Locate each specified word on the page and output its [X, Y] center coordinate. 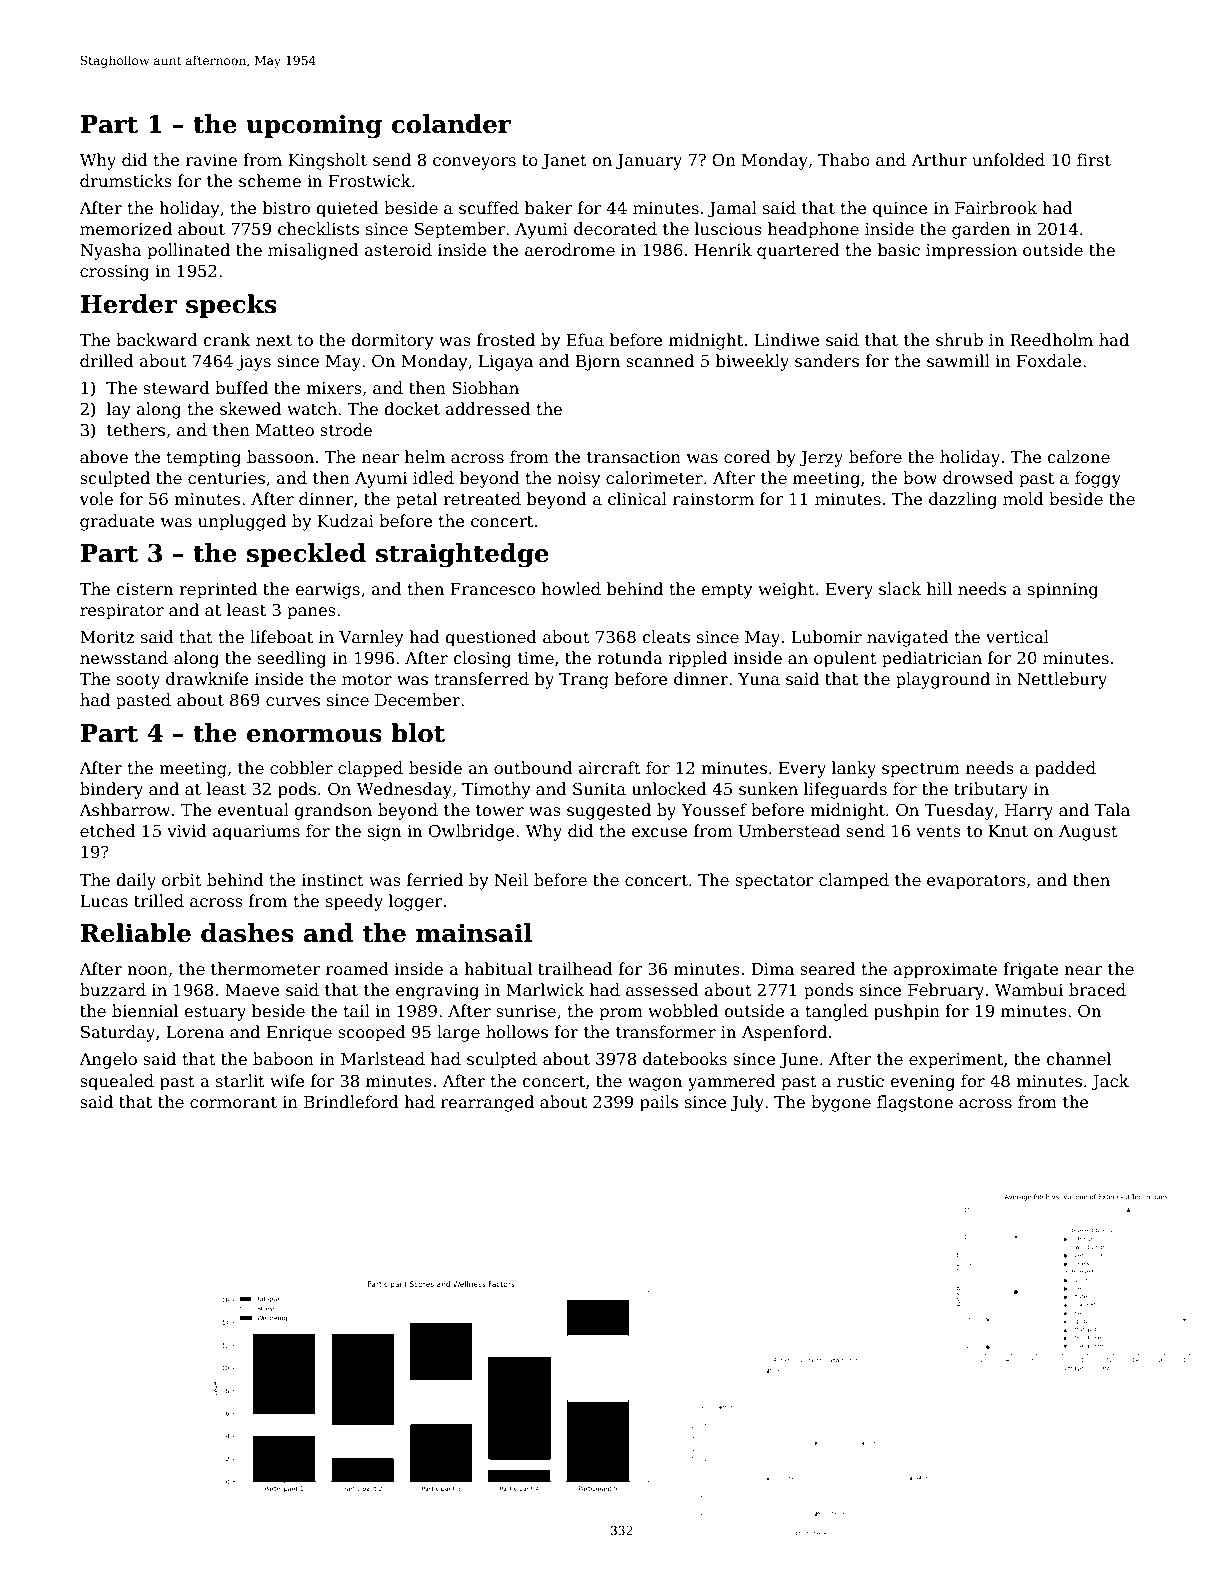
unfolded [1008, 159]
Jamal [732, 209]
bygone [841, 1103]
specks [231, 306]
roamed [357, 969]
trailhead [575, 969]
